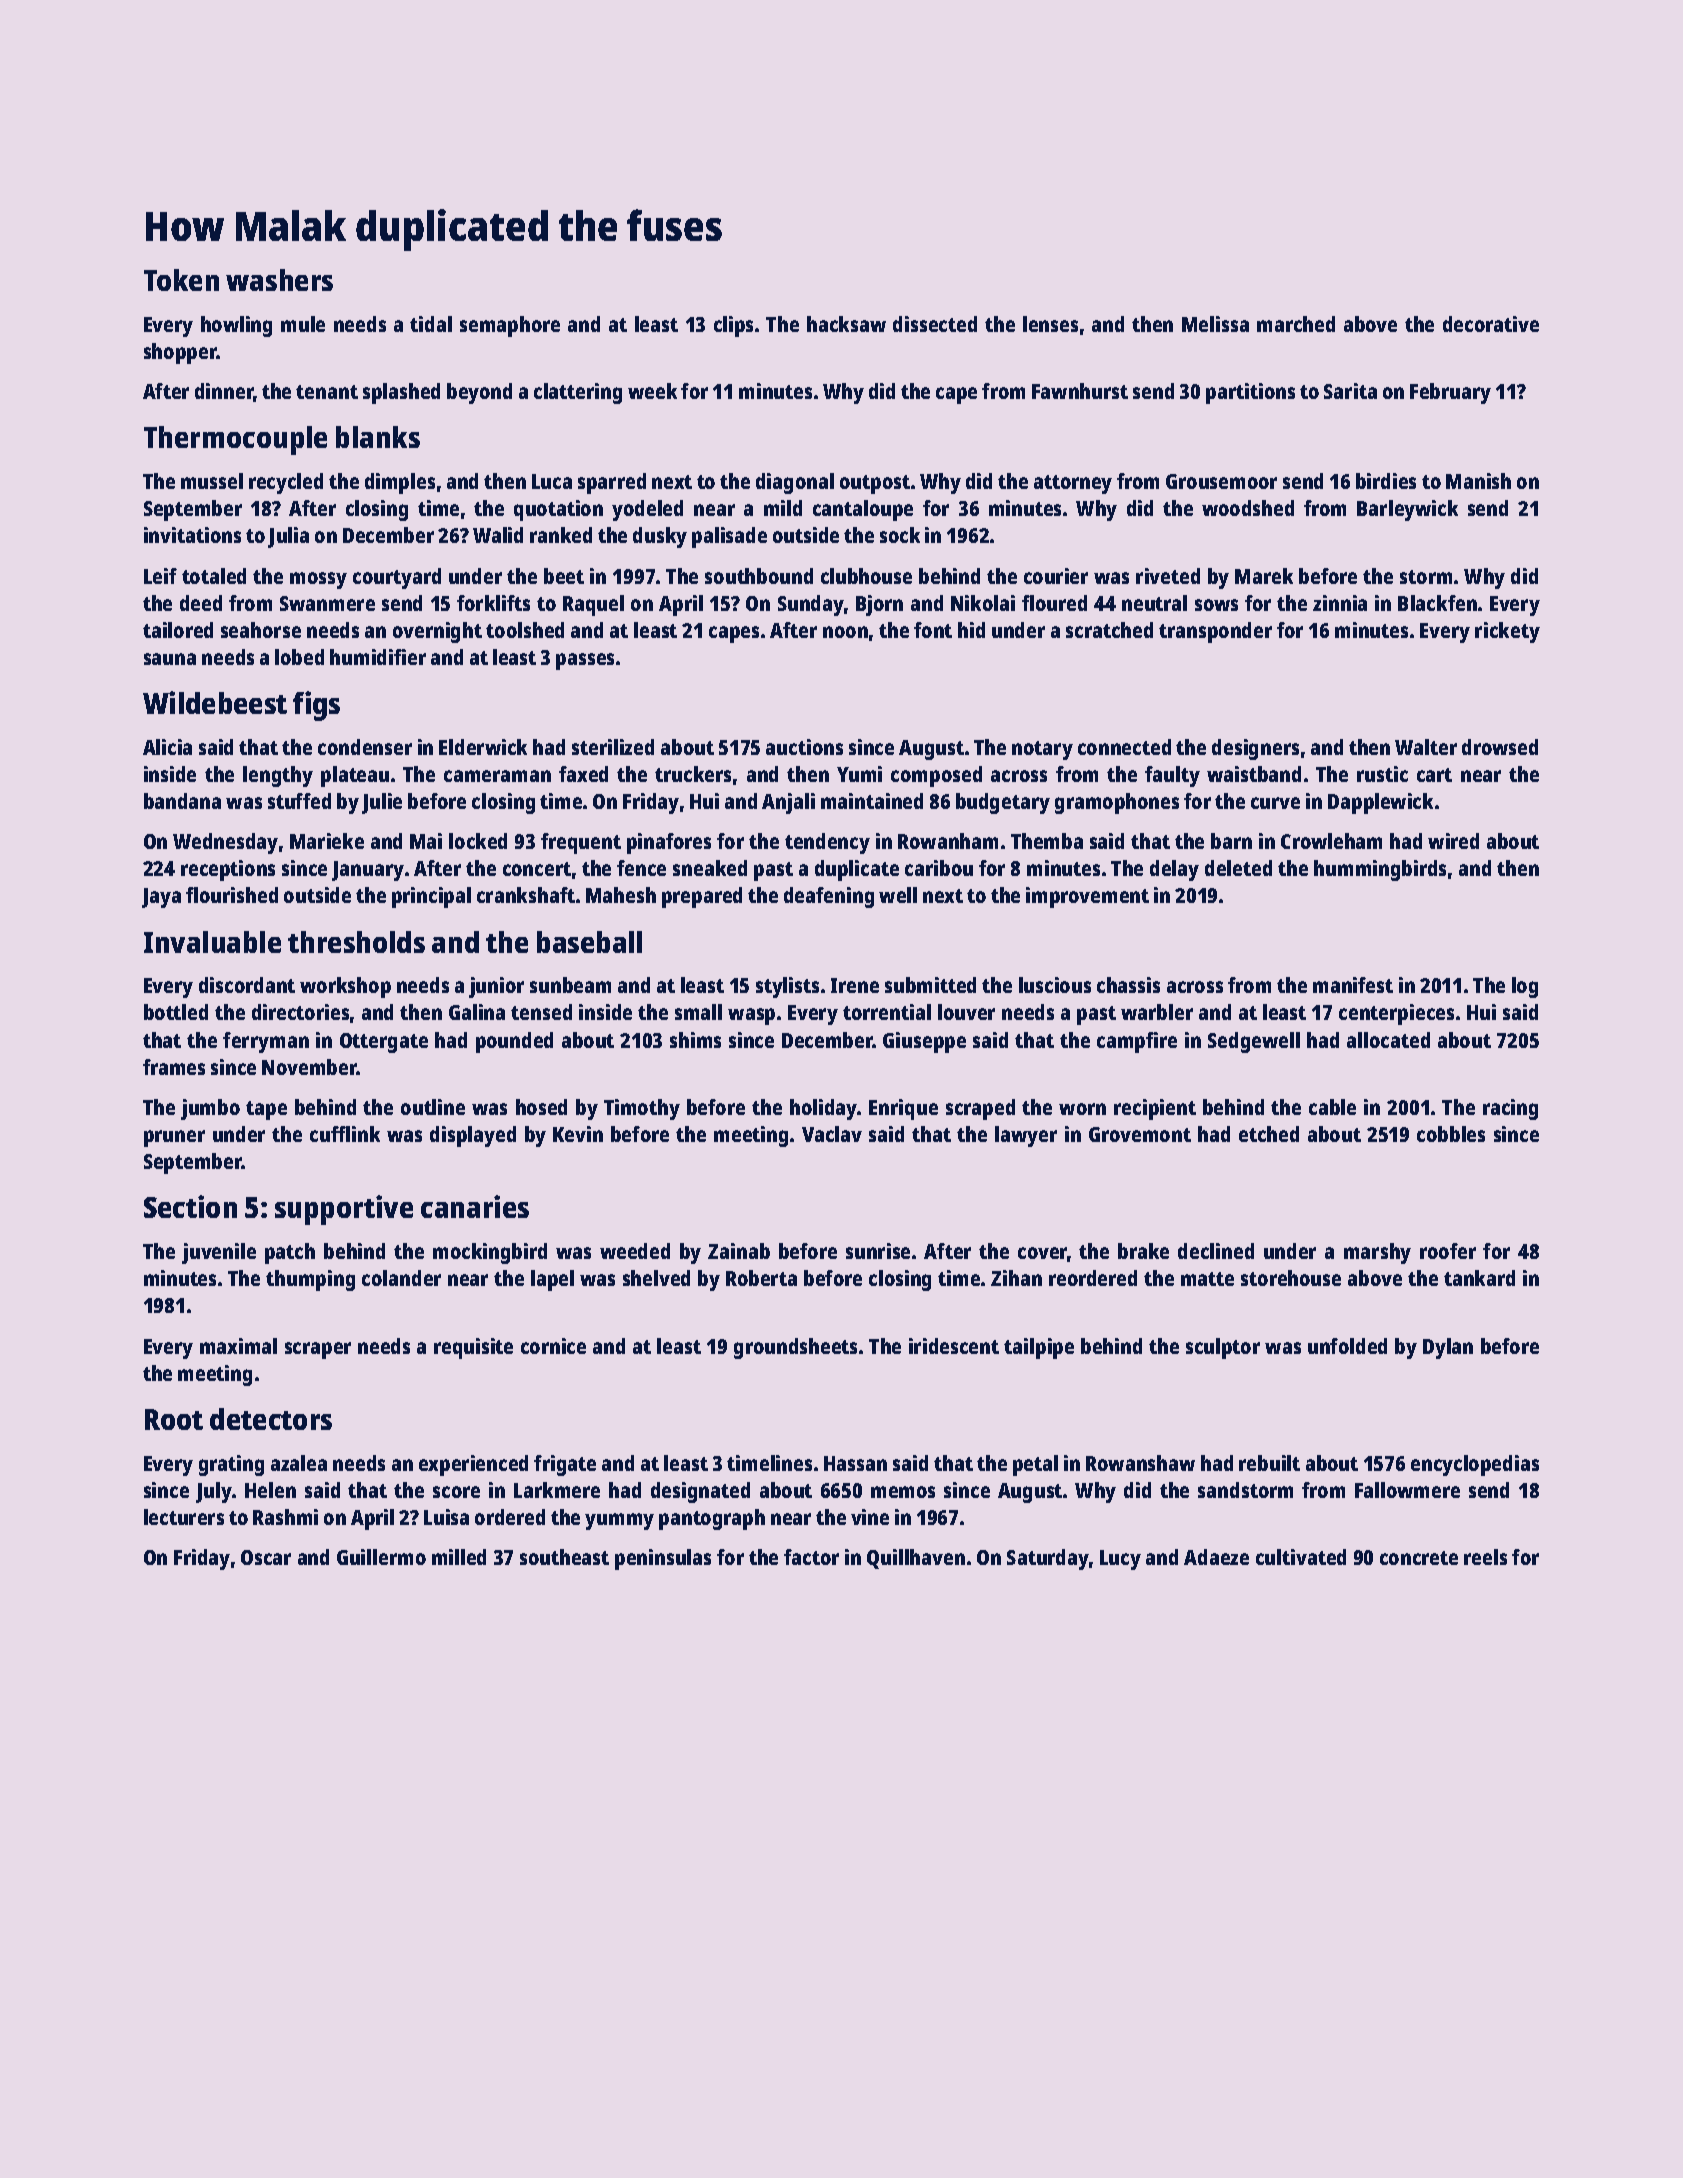 This page has width=1683, height=2178. What do you see at coordinates (1347, 1346) in the page?
I see `unfolded` at bounding box center [1347, 1346].
